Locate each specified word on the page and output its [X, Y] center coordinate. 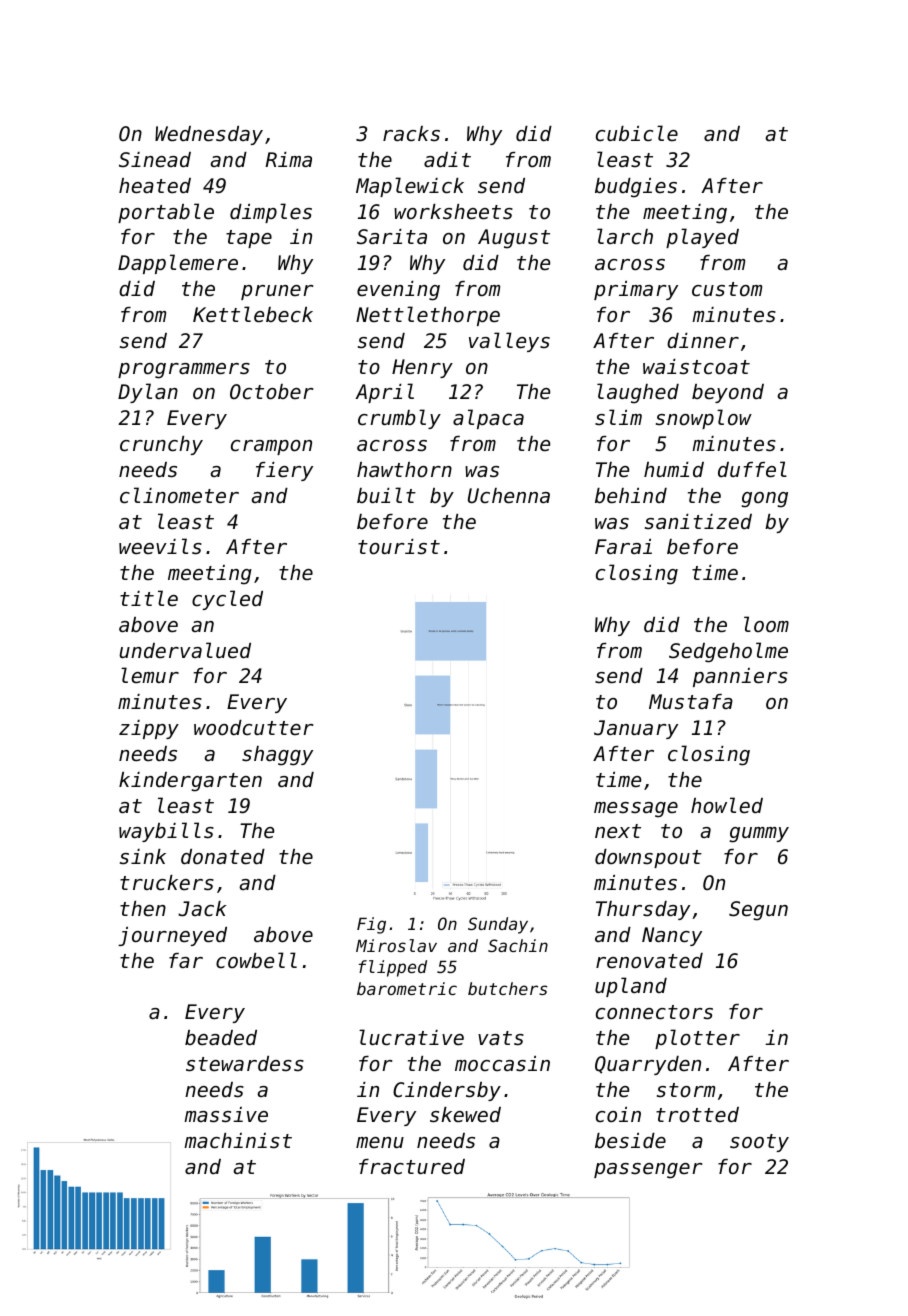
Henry [422, 368]
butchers [507, 988]
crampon [271, 447]
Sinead [155, 160]
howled [727, 805]
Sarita [392, 237]
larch [625, 236]
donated [223, 857]
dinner [703, 341]
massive [226, 1115]
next [618, 831]
